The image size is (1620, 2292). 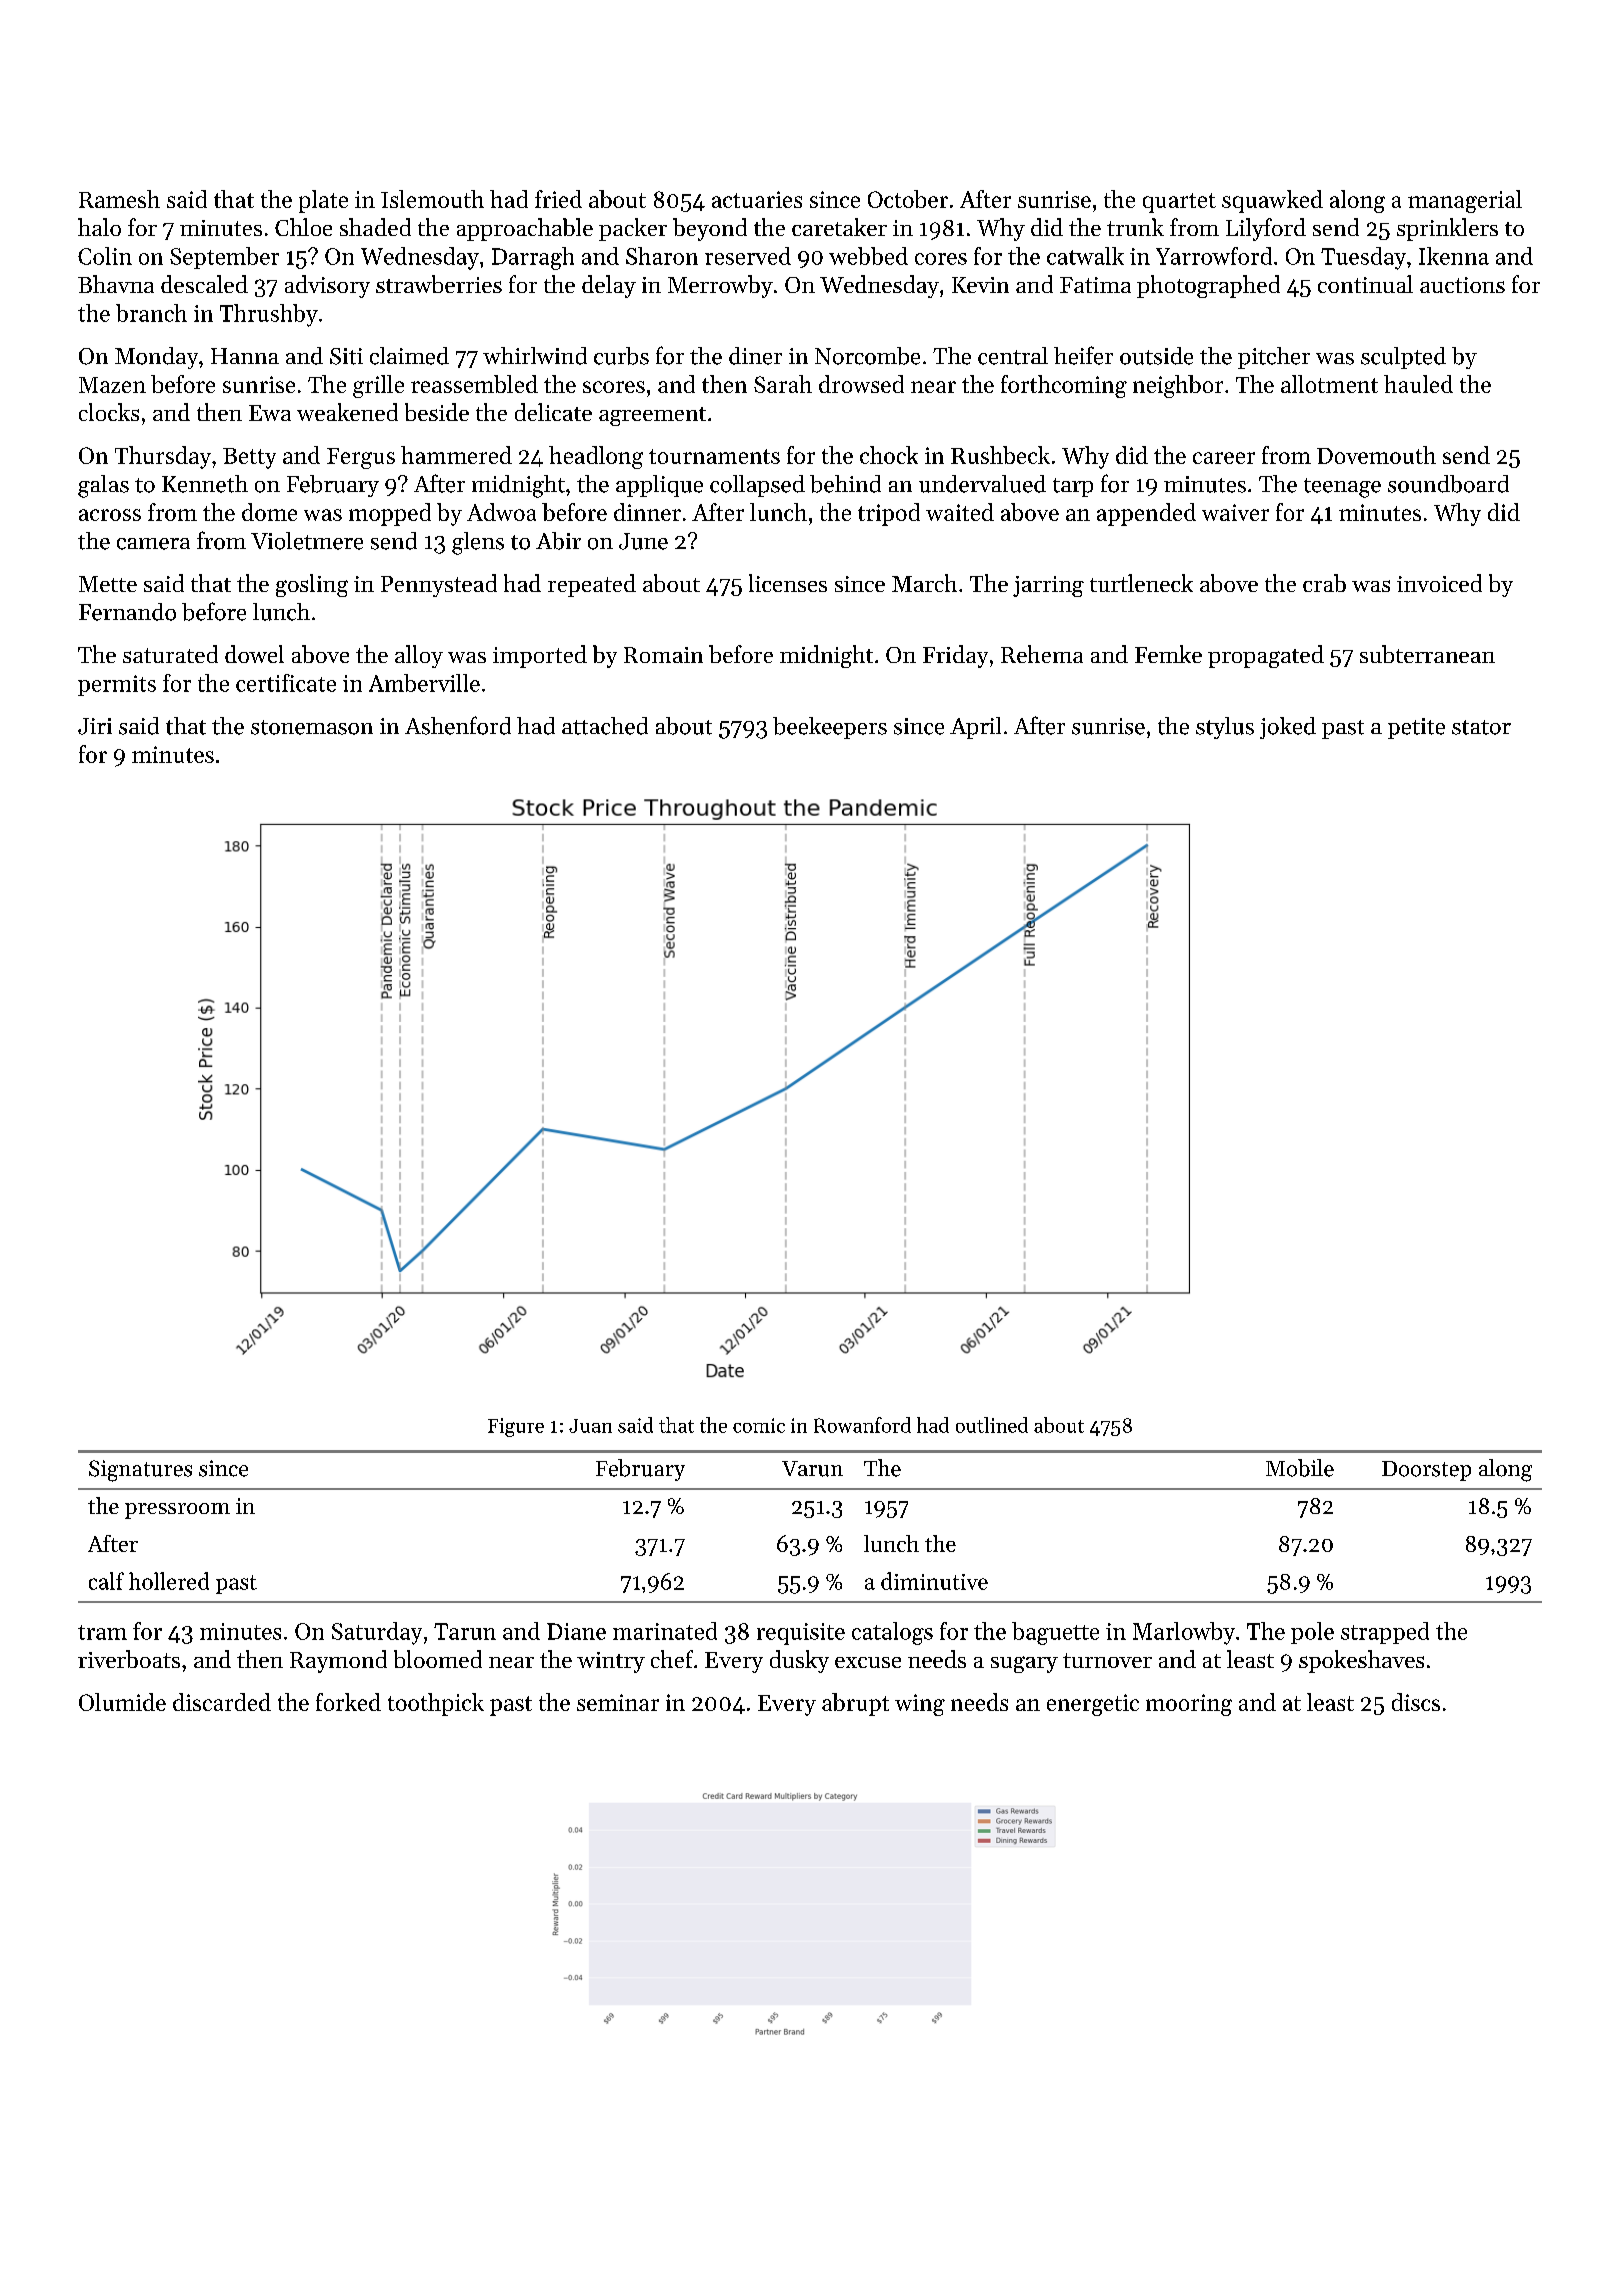 What do you see at coordinates (605, 726) in the screenshot?
I see `attached` at bounding box center [605, 726].
